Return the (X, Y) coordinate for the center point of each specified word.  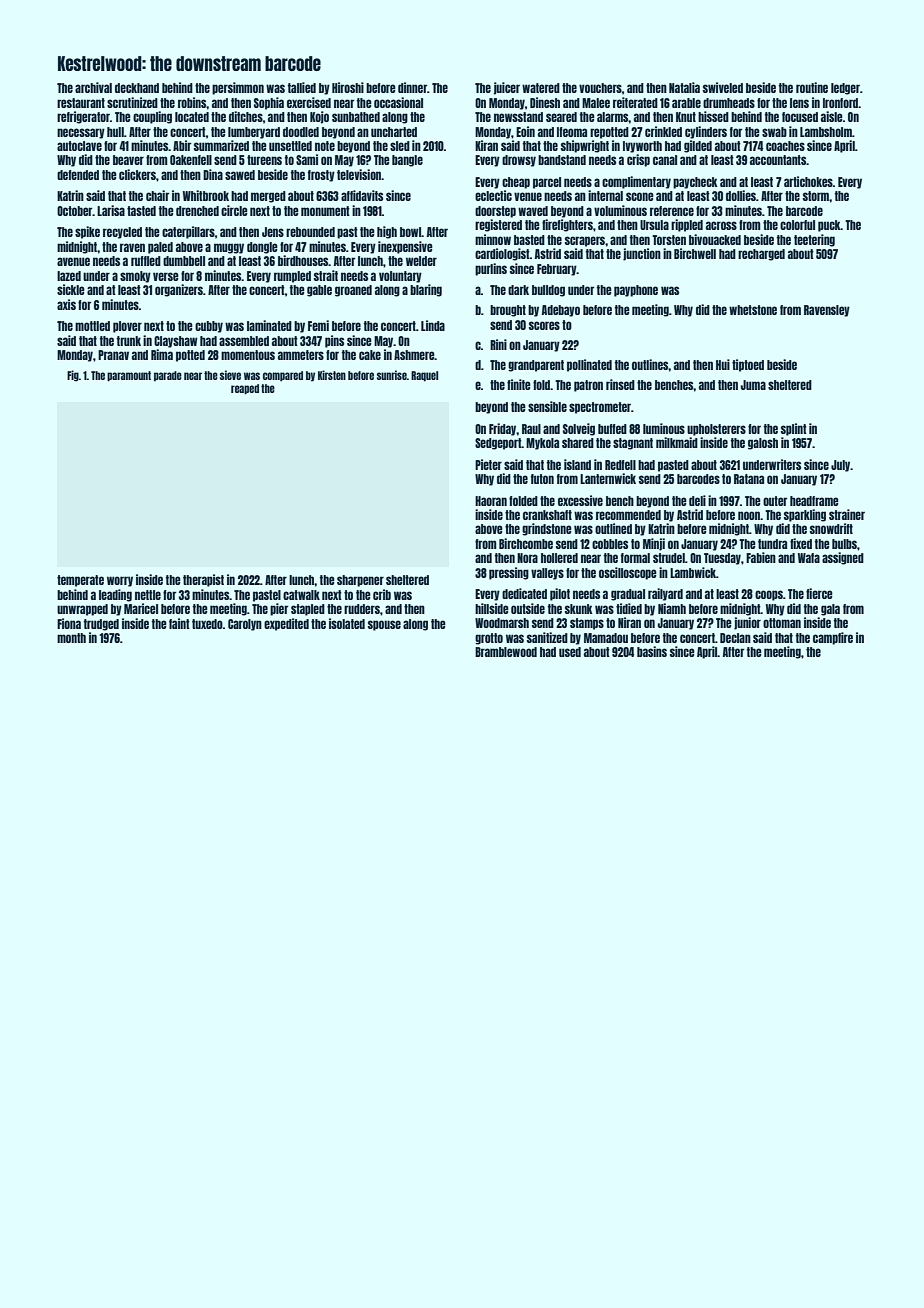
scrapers (585, 241)
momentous (248, 355)
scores (544, 325)
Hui (723, 364)
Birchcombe (526, 543)
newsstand (518, 117)
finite (519, 384)
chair (157, 195)
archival (93, 87)
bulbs (844, 544)
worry (120, 581)
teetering (814, 240)
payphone (636, 291)
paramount (129, 376)
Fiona (69, 623)
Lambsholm (826, 132)
